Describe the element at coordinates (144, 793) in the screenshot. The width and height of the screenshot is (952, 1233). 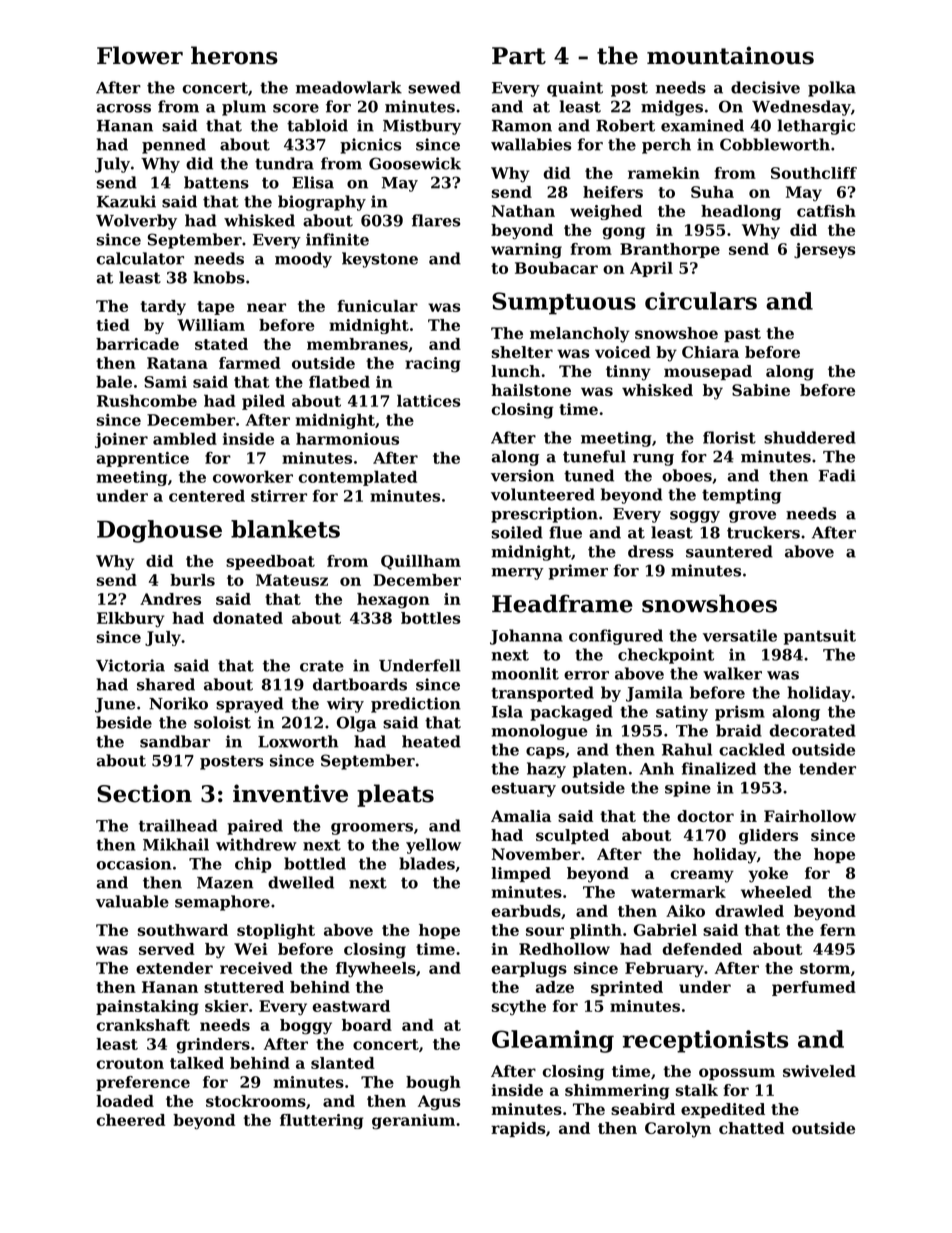
I see `Section` at that location.
